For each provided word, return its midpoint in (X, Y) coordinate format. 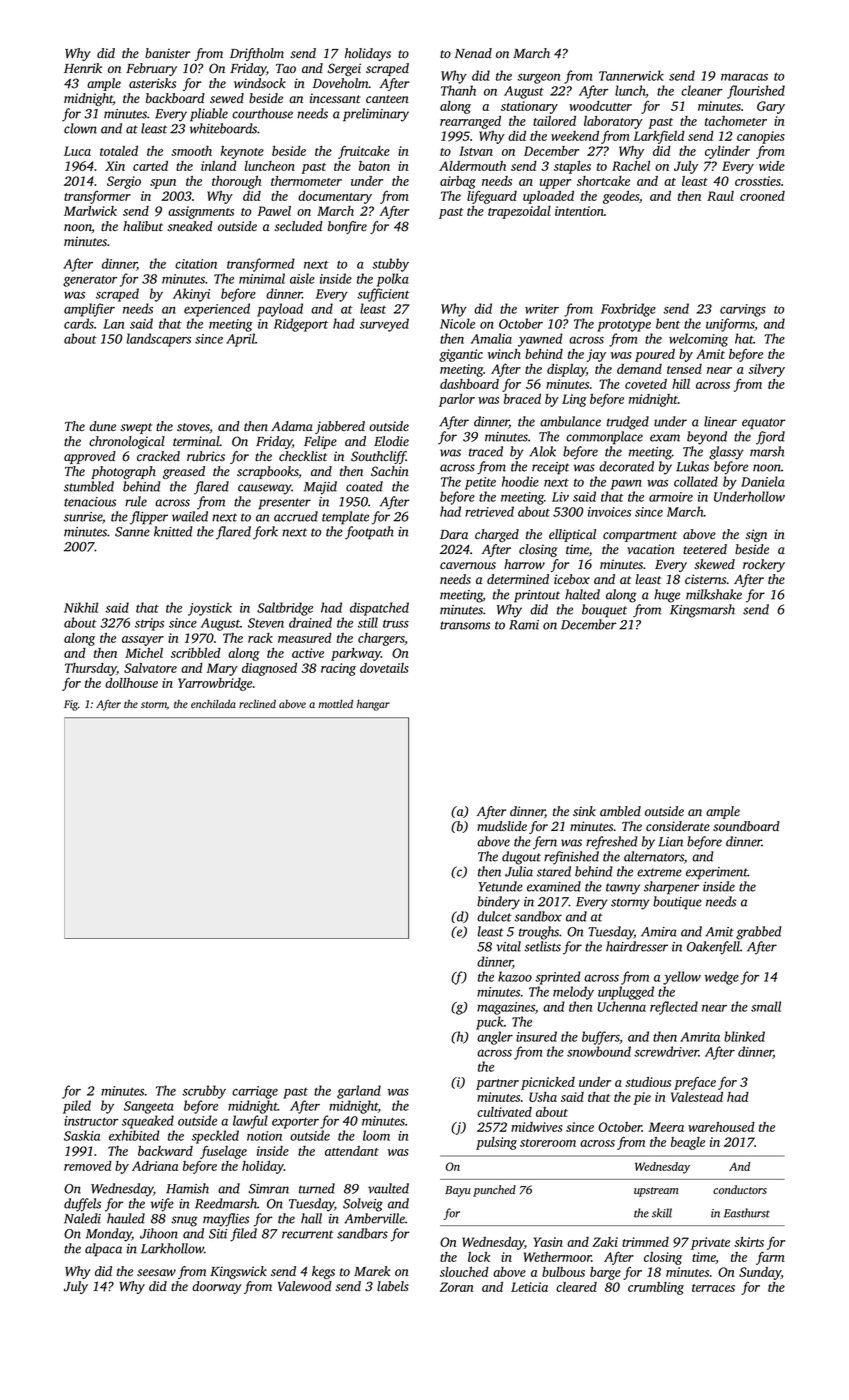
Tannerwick (631, 75)
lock (479, 1257)
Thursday (91, 669)
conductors (740, 1189)
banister (167, 53)
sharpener (671, 888)
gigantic (461, 355)
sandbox (538, 916)
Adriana (155, 1166)
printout (537, 596)
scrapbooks (268, 472)
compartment (640, 536)
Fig (71, 705)
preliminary (376, 115)
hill (681, 384)
